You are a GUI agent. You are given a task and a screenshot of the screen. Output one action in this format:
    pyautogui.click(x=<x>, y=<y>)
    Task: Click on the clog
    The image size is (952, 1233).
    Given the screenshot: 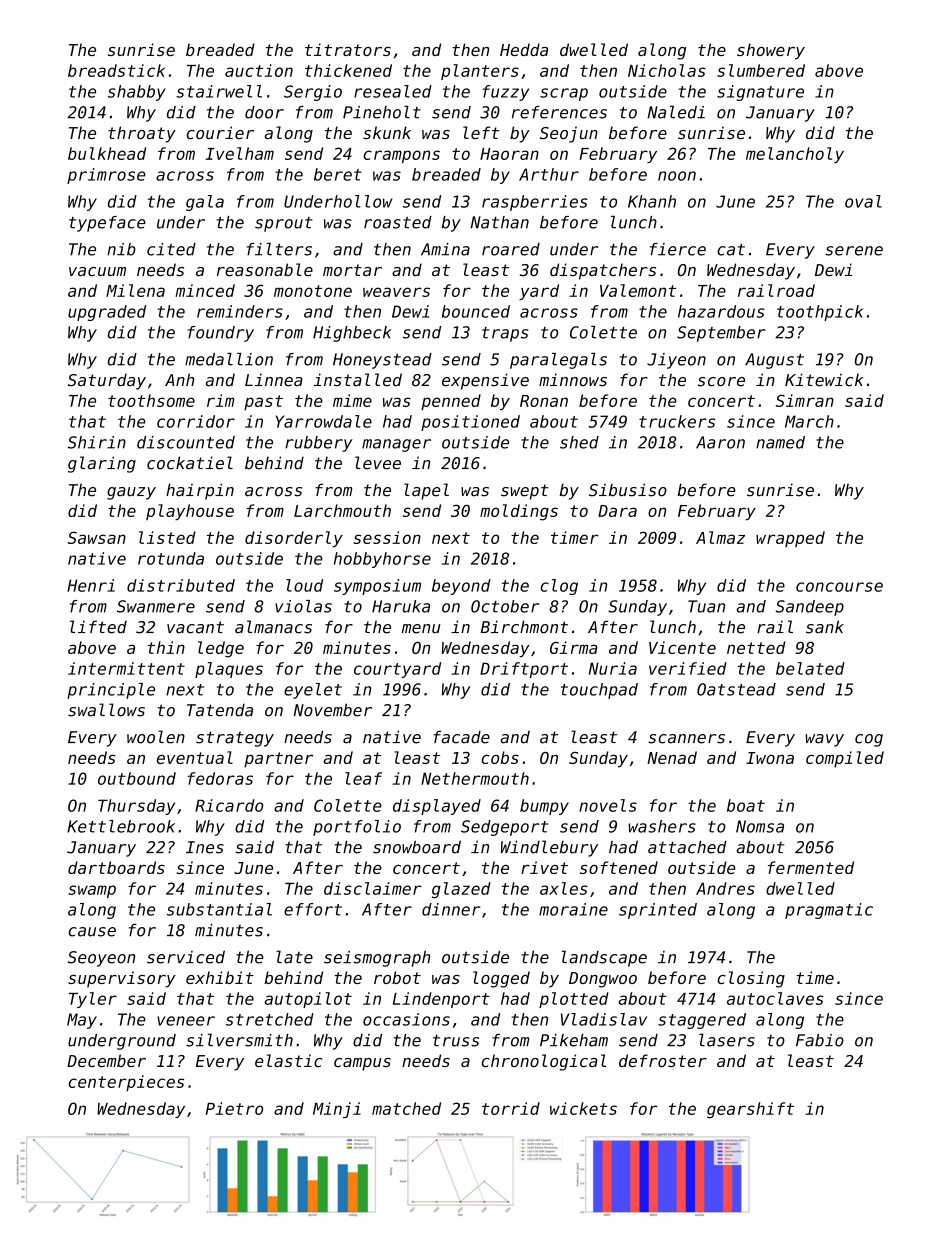 What is the action you would take?
    pyautogui.click(x=559, y=587)
